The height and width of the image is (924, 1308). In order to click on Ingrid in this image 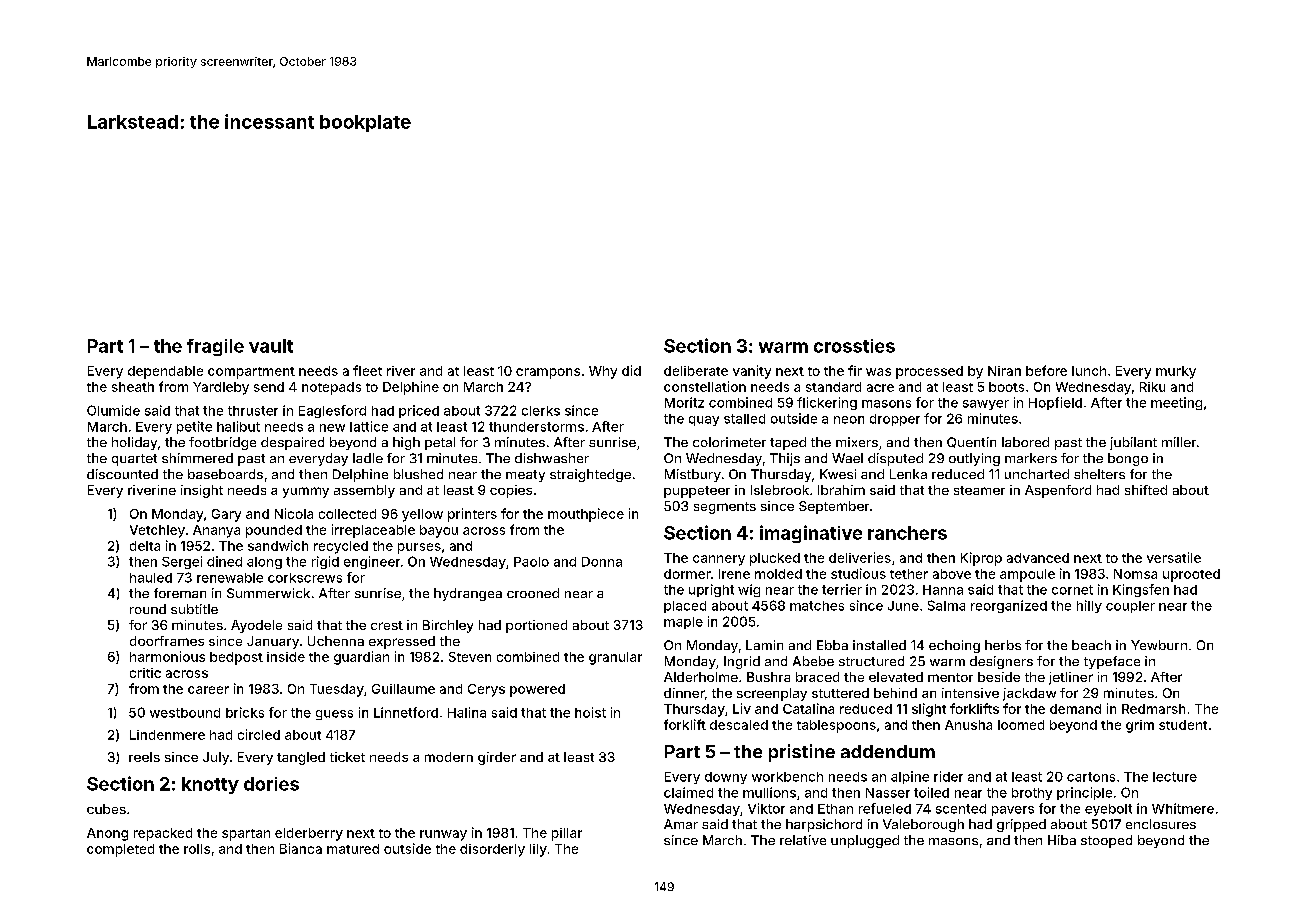, I will do `click(742, 662)`.
